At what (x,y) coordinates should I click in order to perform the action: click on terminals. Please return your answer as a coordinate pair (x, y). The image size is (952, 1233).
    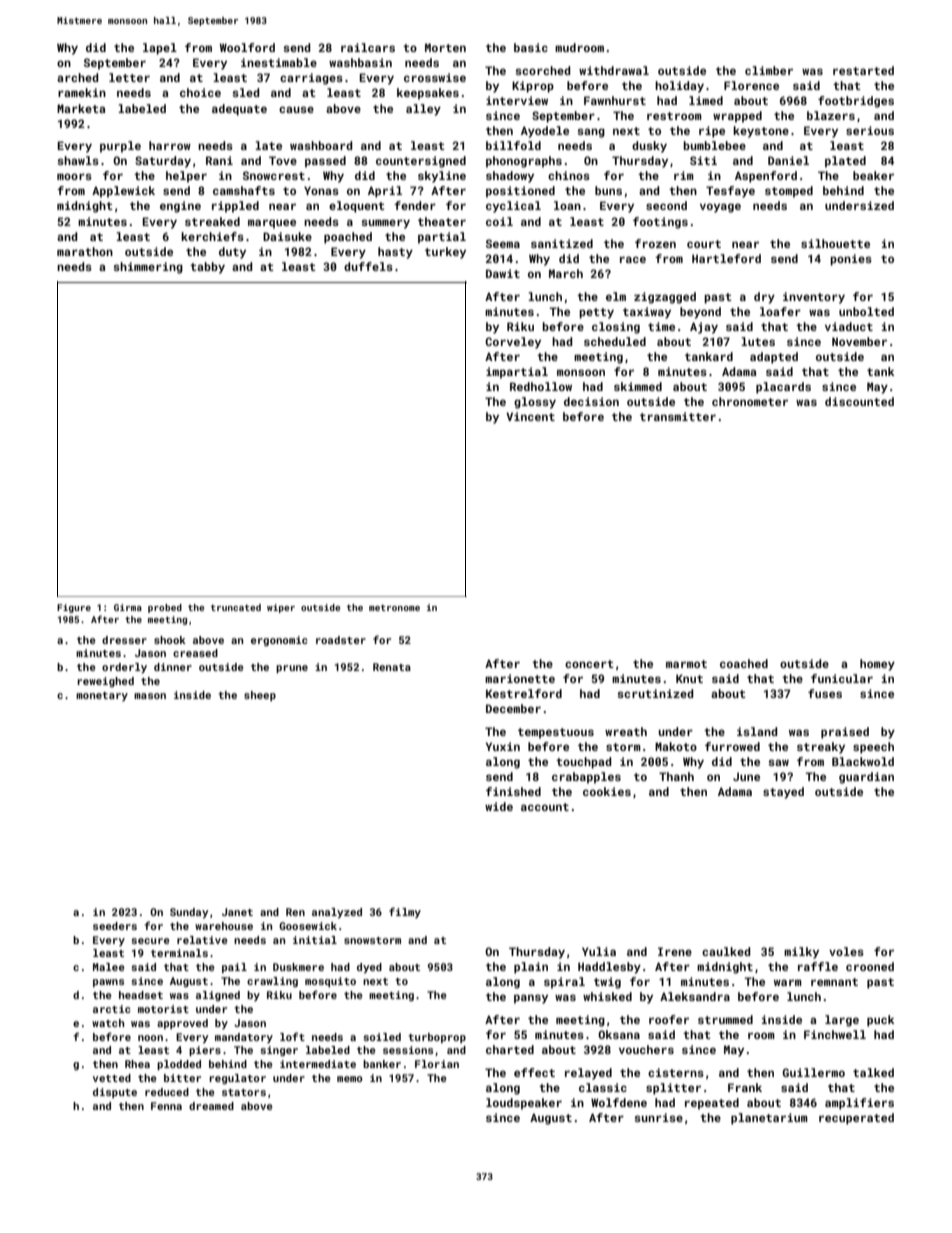
    Looking at the image, I should click on (179, 953).
